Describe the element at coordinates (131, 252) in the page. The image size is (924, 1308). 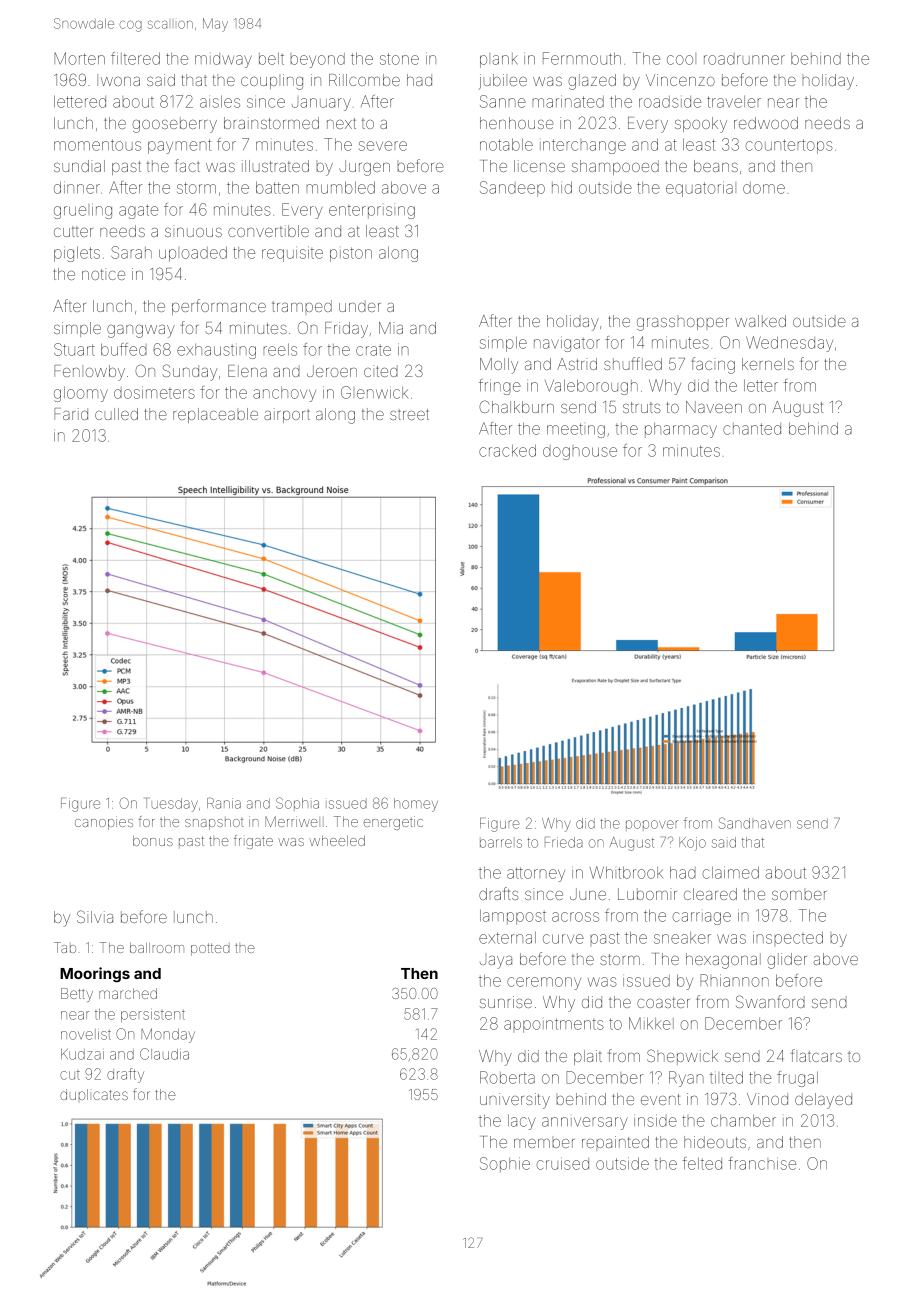
I see `Sarah` at that location.
